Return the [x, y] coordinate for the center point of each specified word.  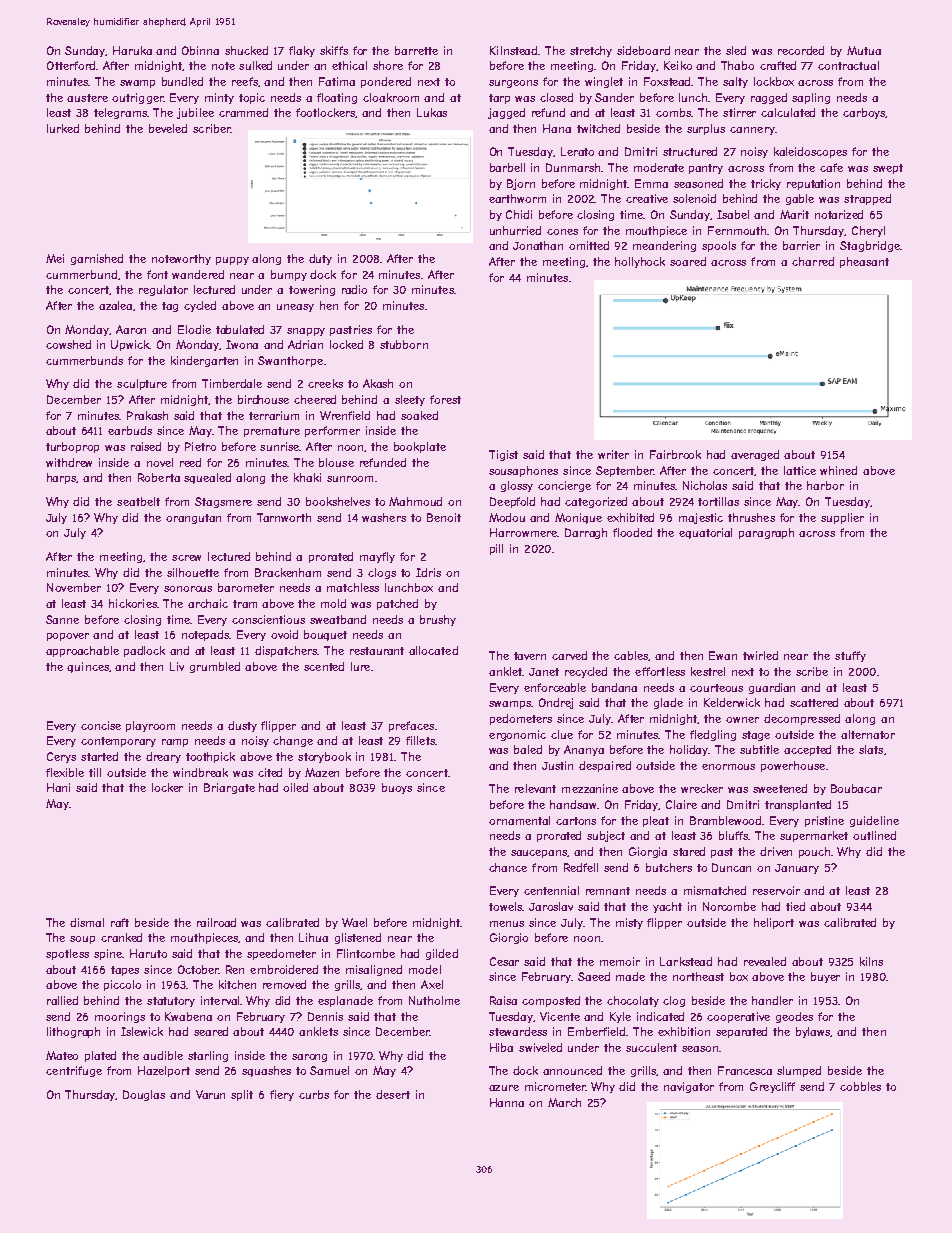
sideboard [643, 50]
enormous [728, 767]
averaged [755, 455]
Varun [210, 1094]
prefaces [411, 726]
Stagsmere [223, 502]
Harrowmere [523, 532]
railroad [216, 922]
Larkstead [686, 961]
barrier [801, 245]
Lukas [432, 112]
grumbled [215, 667]
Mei [55, 258]
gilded [442, 954]
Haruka [132, 50]
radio [354, 289]
